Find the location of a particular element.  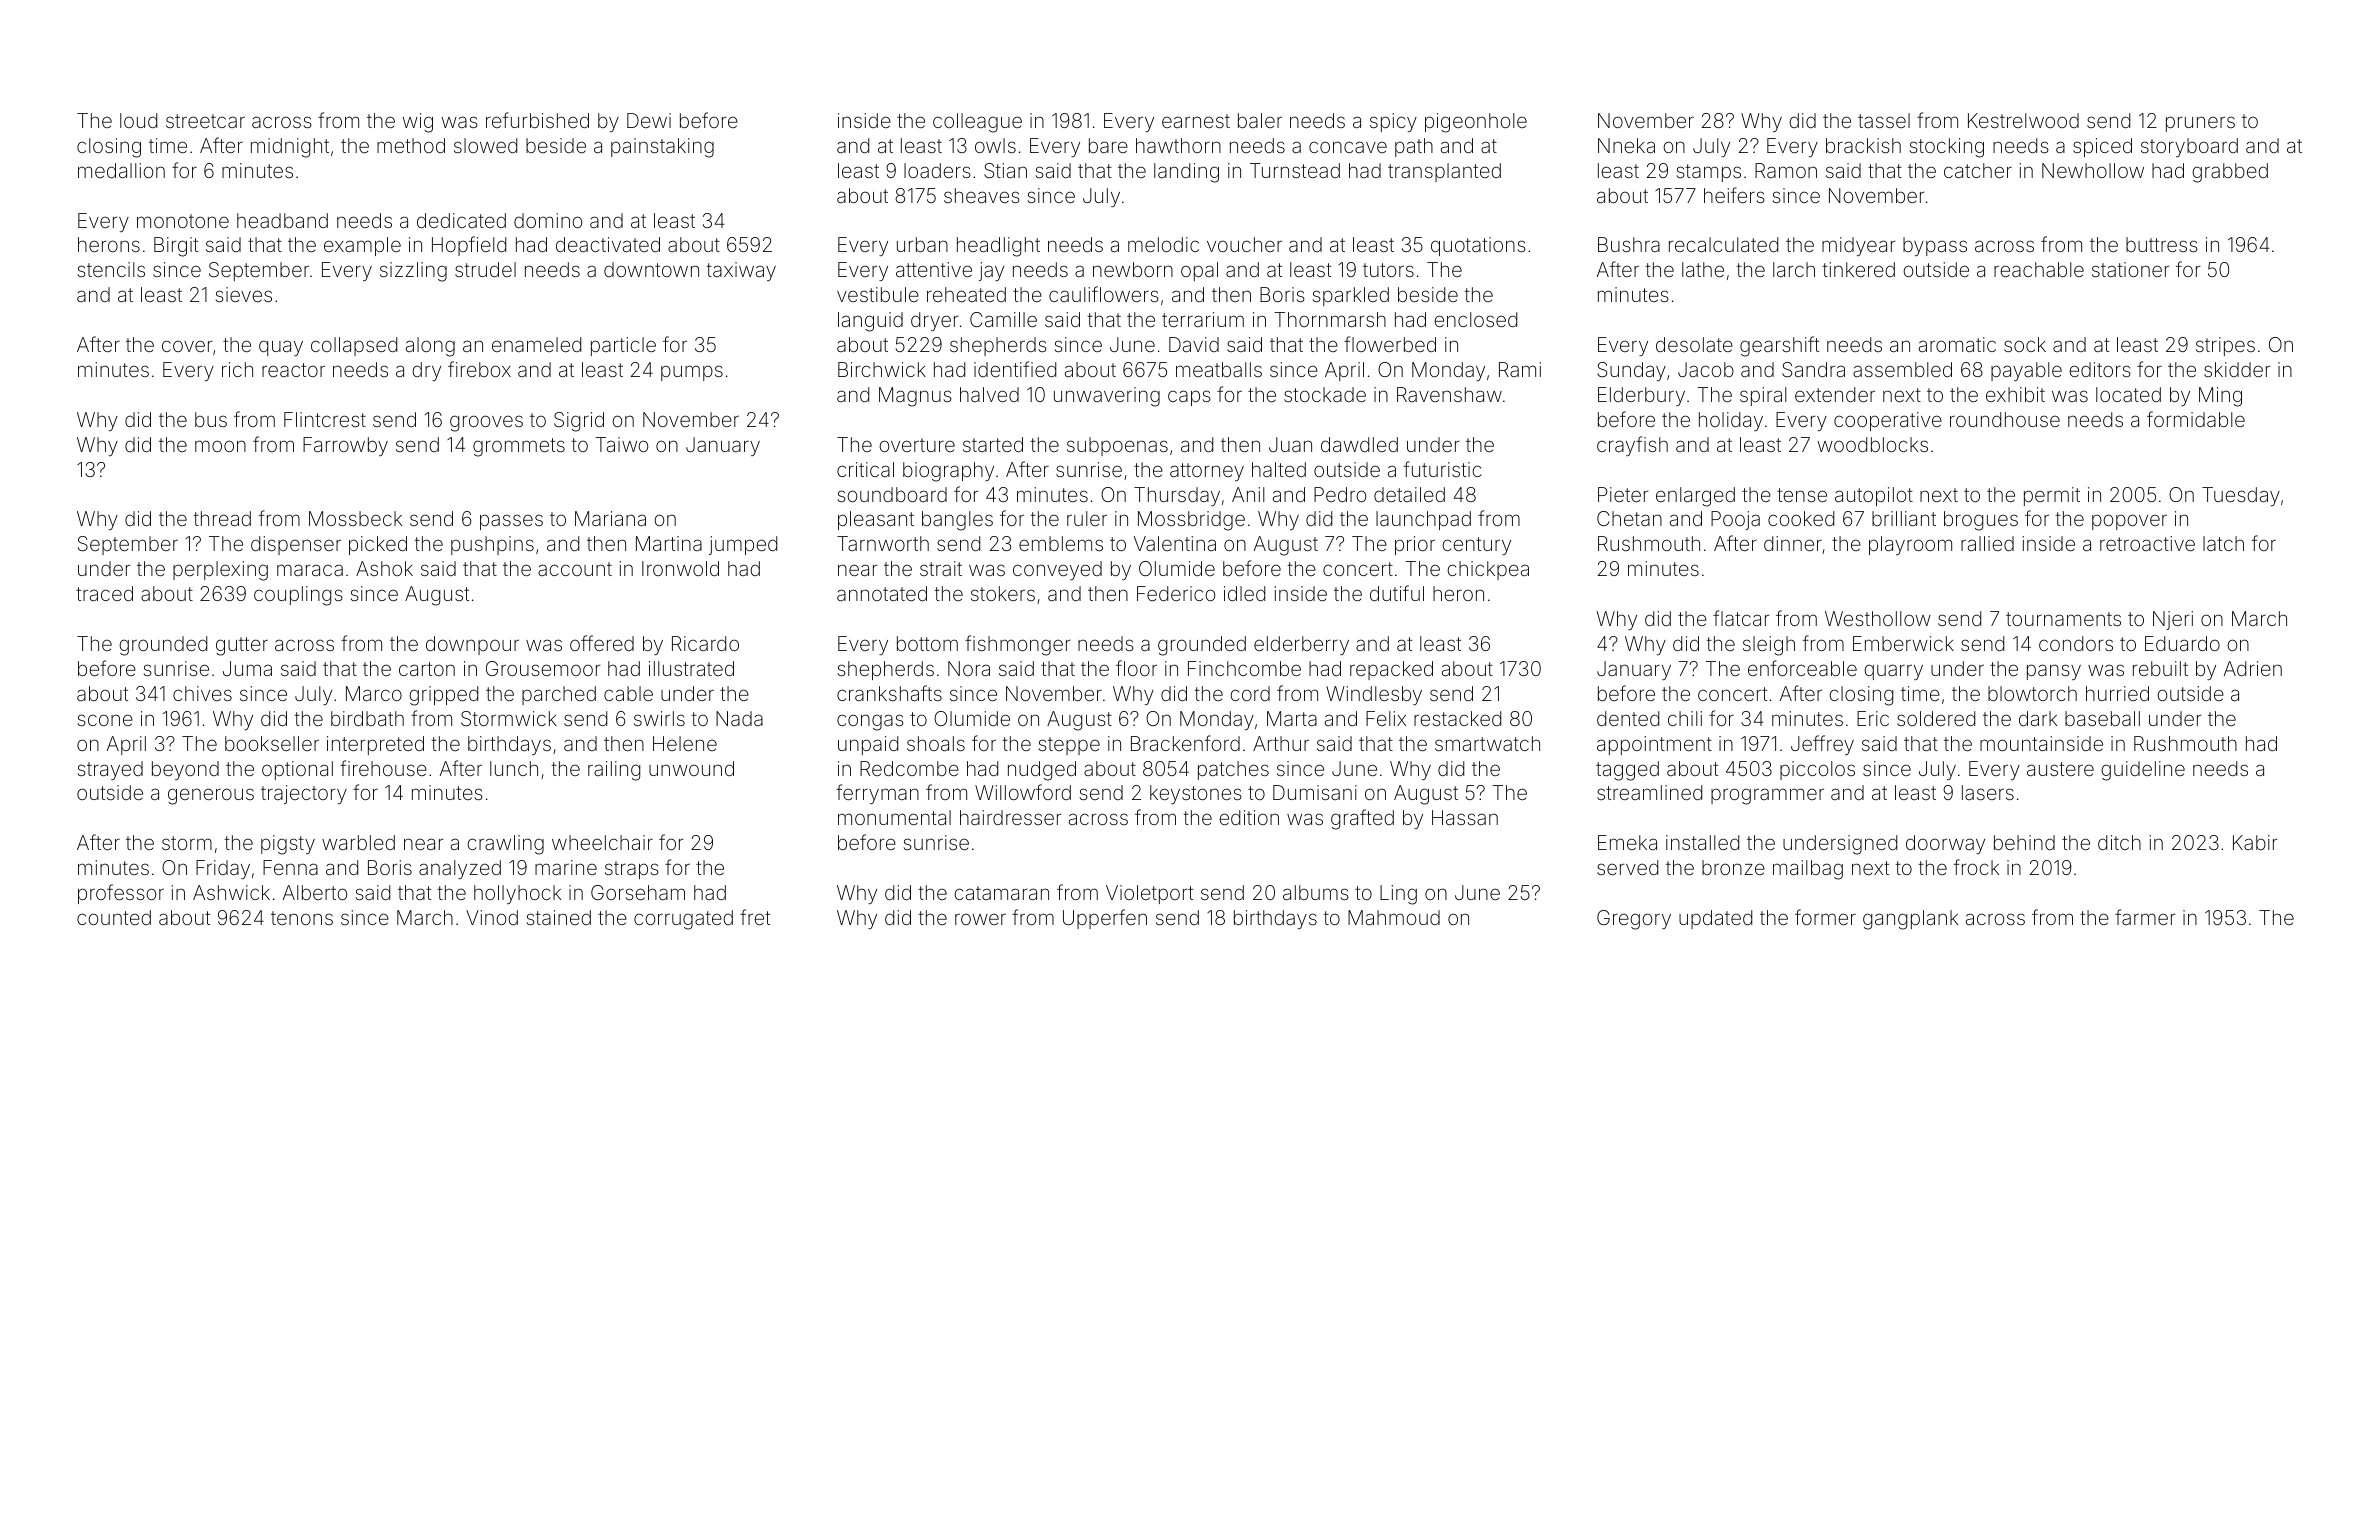

Finchcombe is located at coordinates (1244, 668).
